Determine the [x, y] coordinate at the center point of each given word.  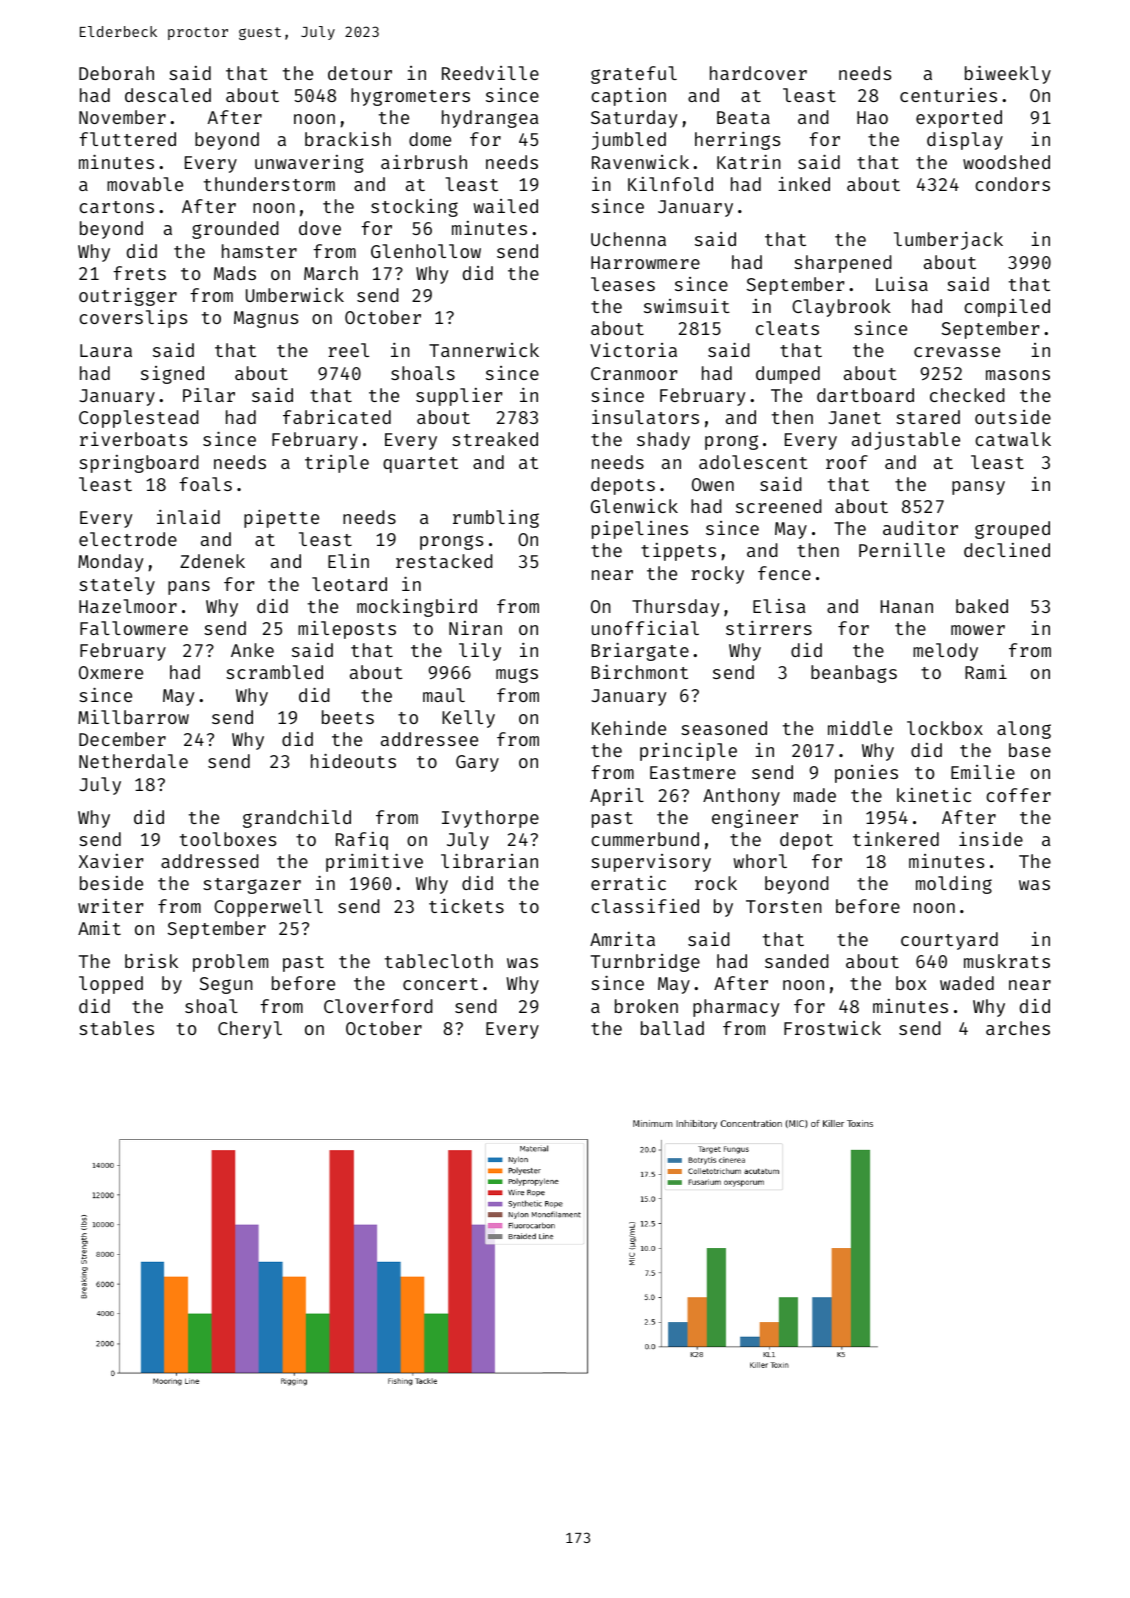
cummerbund [645, 839]
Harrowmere [645, 262]
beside [111, 883]
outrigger [128, 297]
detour [360, 73]
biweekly [1008, 74]
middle [860, 727]
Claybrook [841, 308]
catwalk [1013, 439]
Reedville [490, 73]
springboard [139, 464]
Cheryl [250, 1030]
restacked [444, 561]
